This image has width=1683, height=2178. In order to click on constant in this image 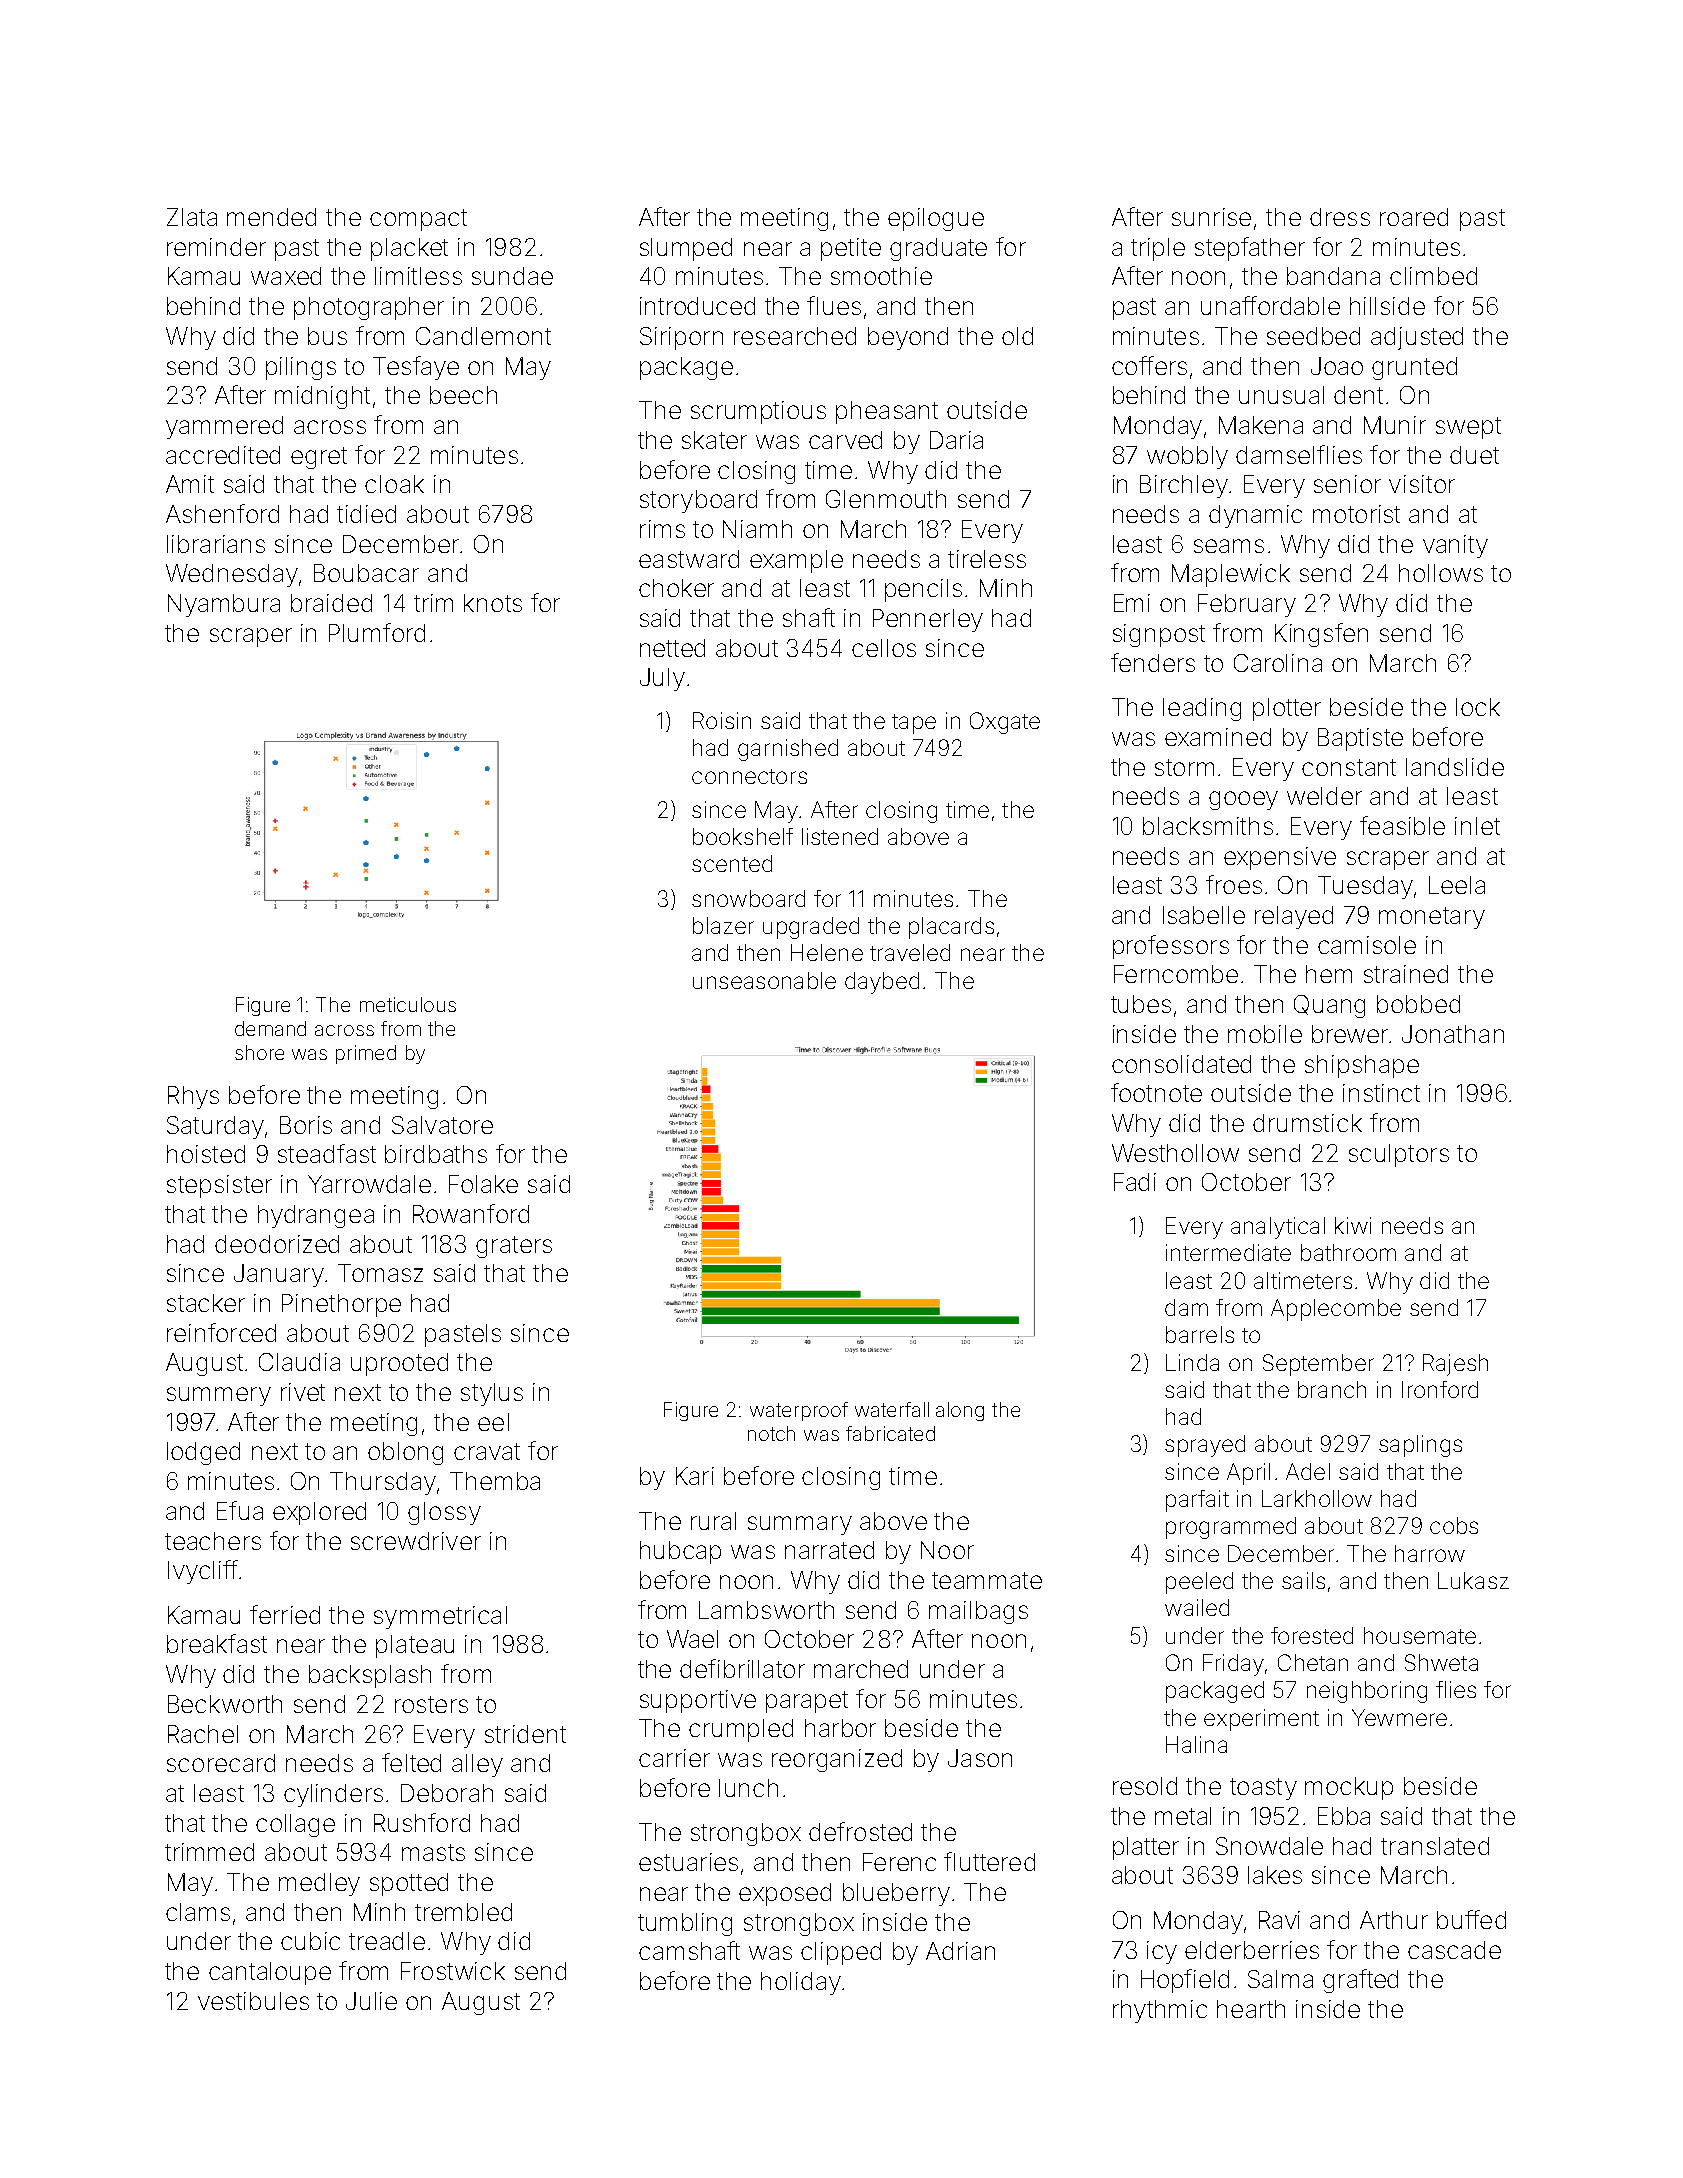, I will do `click(1349, 767)`.
